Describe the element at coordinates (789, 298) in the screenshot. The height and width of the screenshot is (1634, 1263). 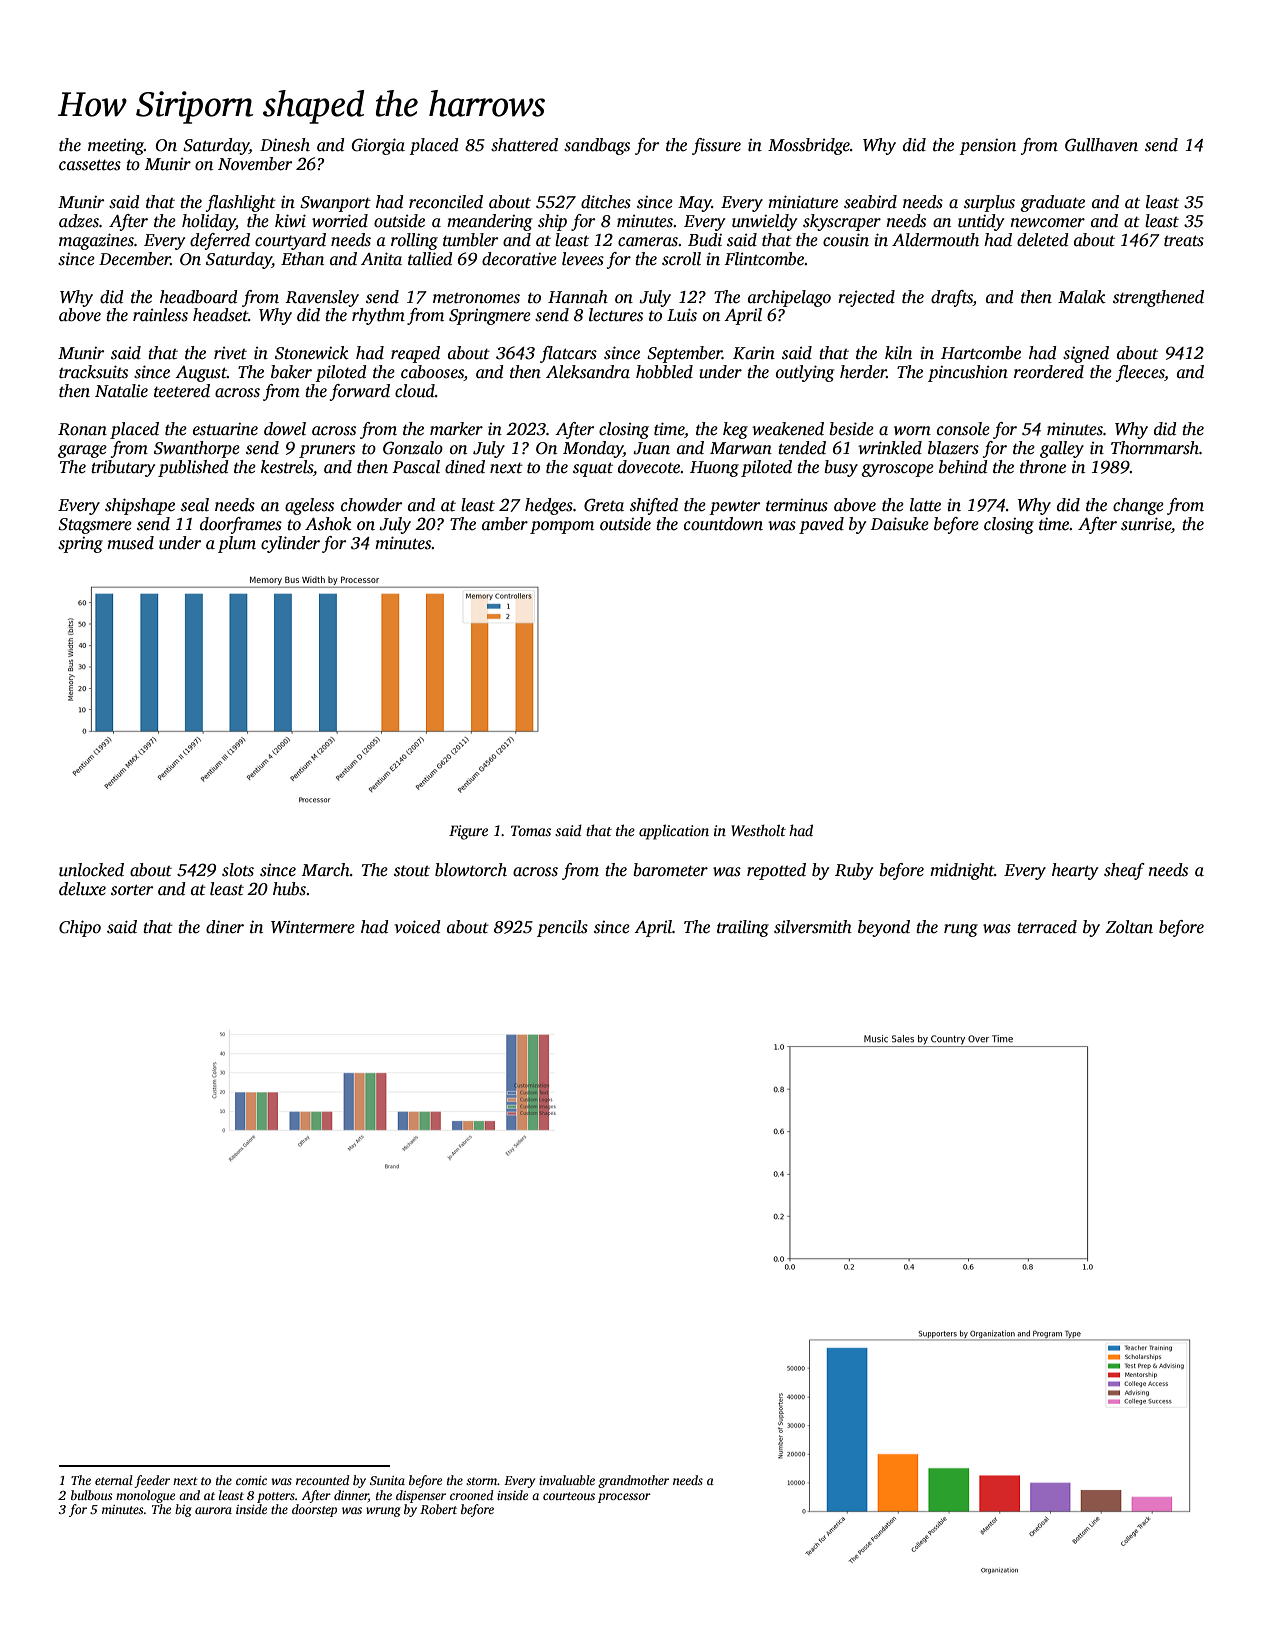
I see `archipelago` at that location.
